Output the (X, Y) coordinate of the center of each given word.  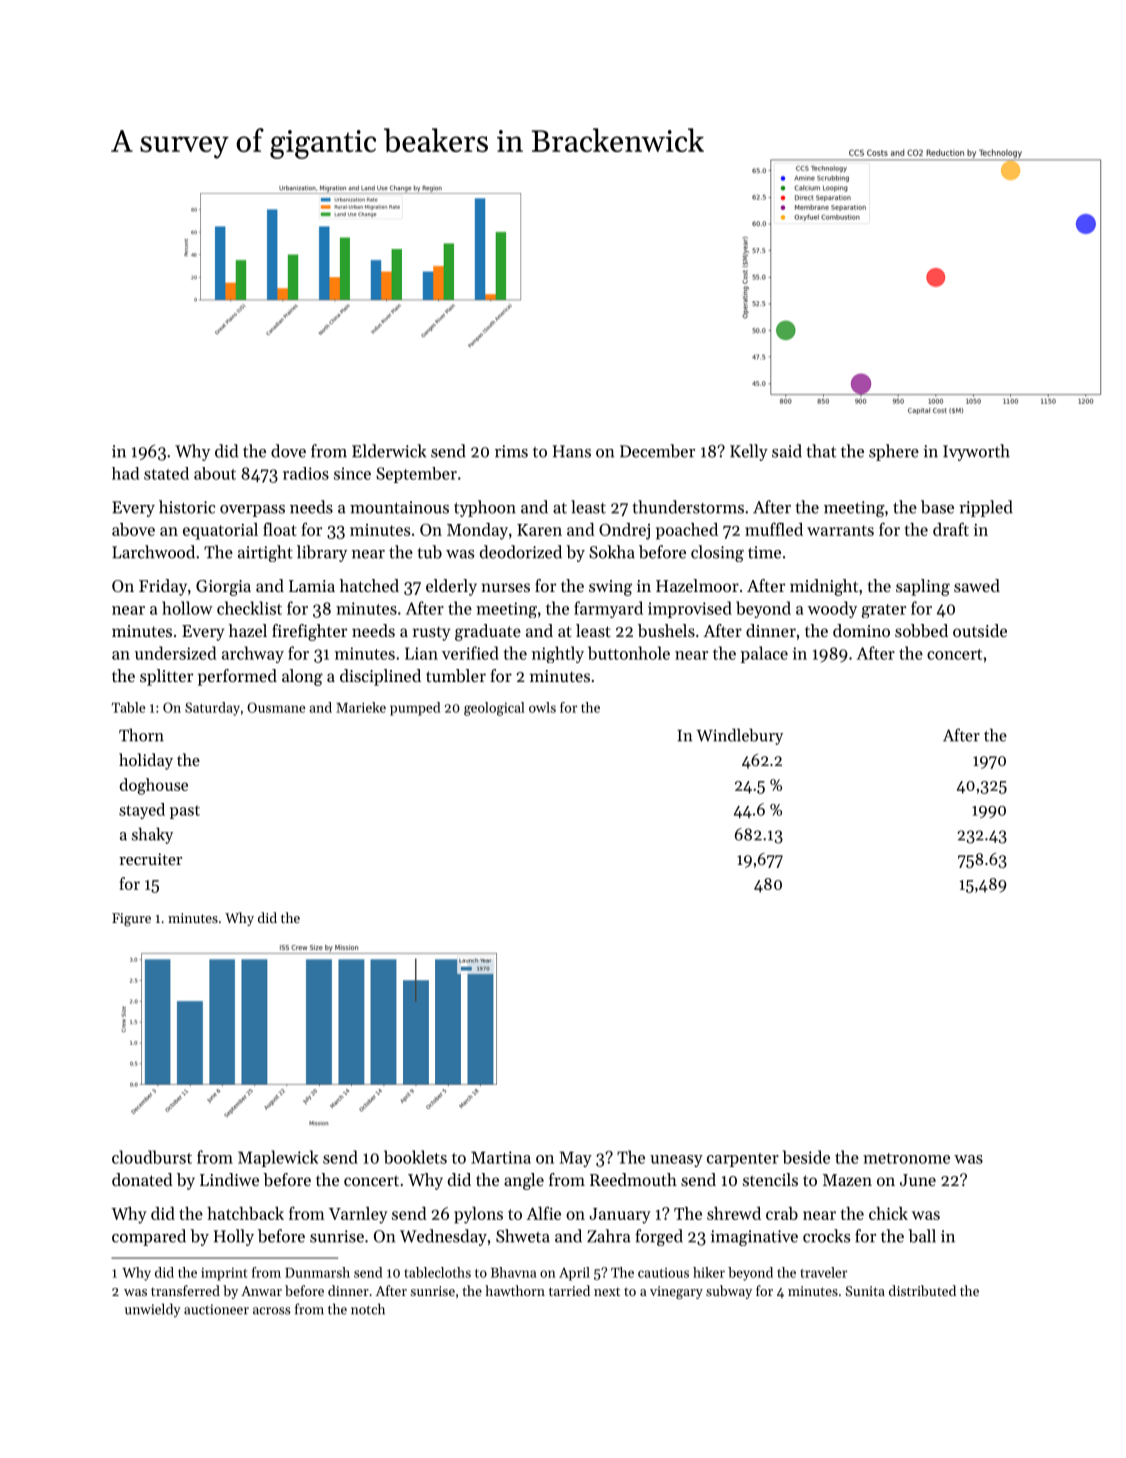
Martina (501, 1157)
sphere (894, 452)
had (125, 473)
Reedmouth (633, 1179)
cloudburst (152, 1157)
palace (764, 654)
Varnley (358, 1215)
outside (980, 630)
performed (237, 677)
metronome (906, 1158)
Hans (572, 451)
